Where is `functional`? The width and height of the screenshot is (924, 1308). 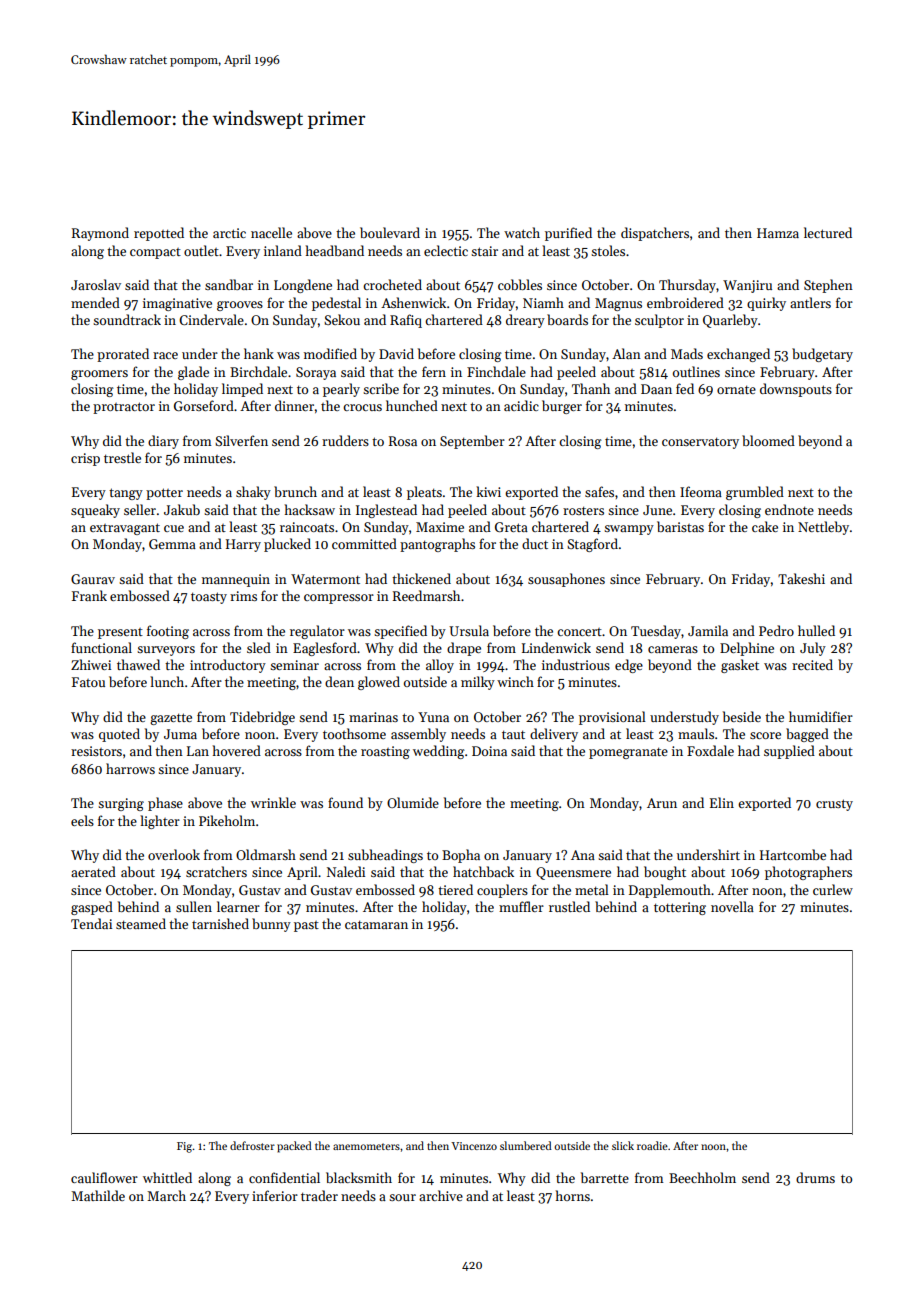 functional is located at coordinates (101, 647).
